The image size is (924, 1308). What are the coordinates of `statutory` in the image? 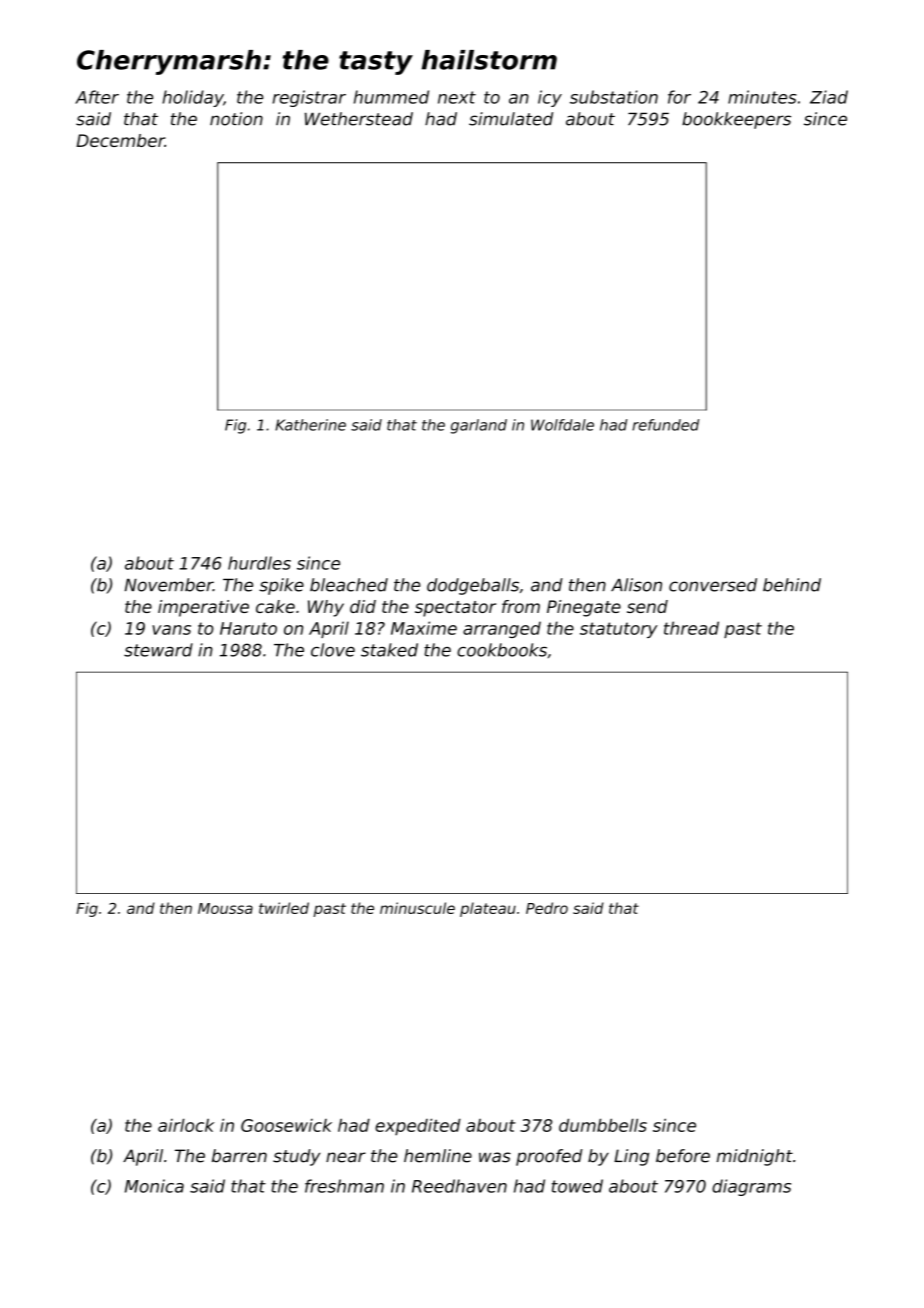 It's located at (619, 630).
